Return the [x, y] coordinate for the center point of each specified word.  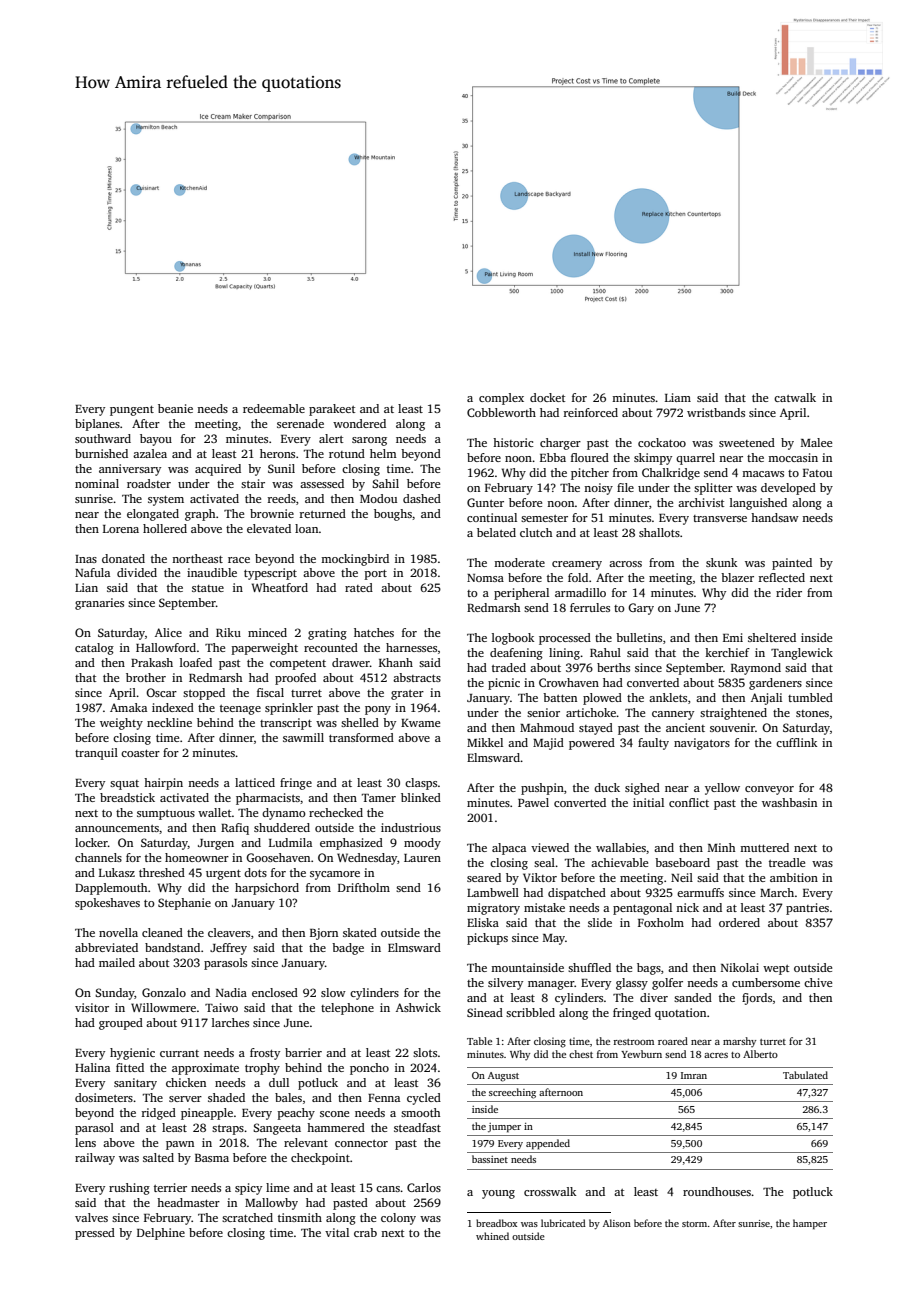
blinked [421, 797]
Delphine [161, 1234]
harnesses [411, 647]
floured [590, 457]
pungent [132, 411]
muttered [764, 847]
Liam [678, 397]
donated [123, 558]
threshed [162, 872]
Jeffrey [228, 949]
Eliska [483, 922]
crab [365, 1232]
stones [812, 713]
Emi [733, 637]
